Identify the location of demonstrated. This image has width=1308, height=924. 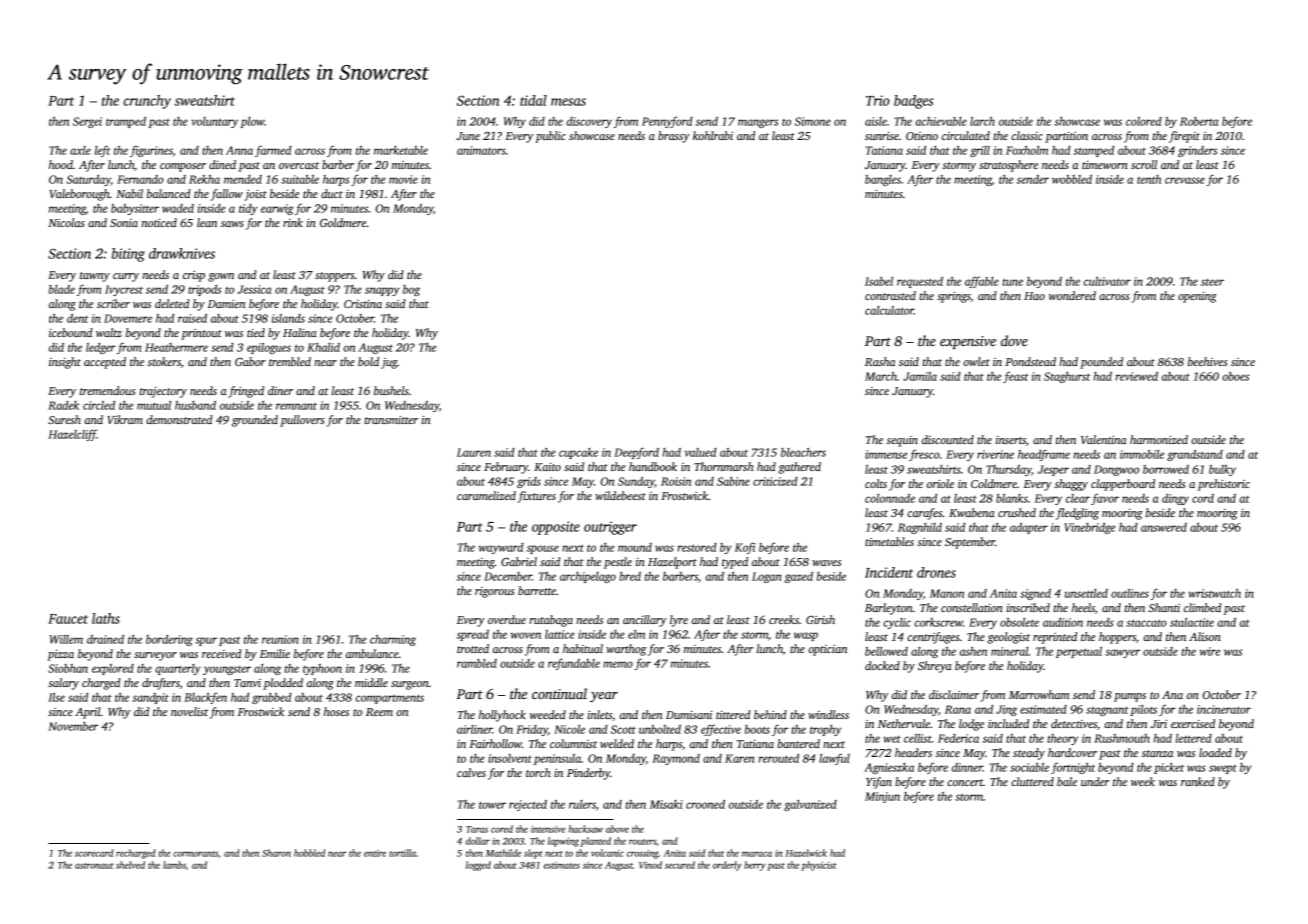
(179, 419).
